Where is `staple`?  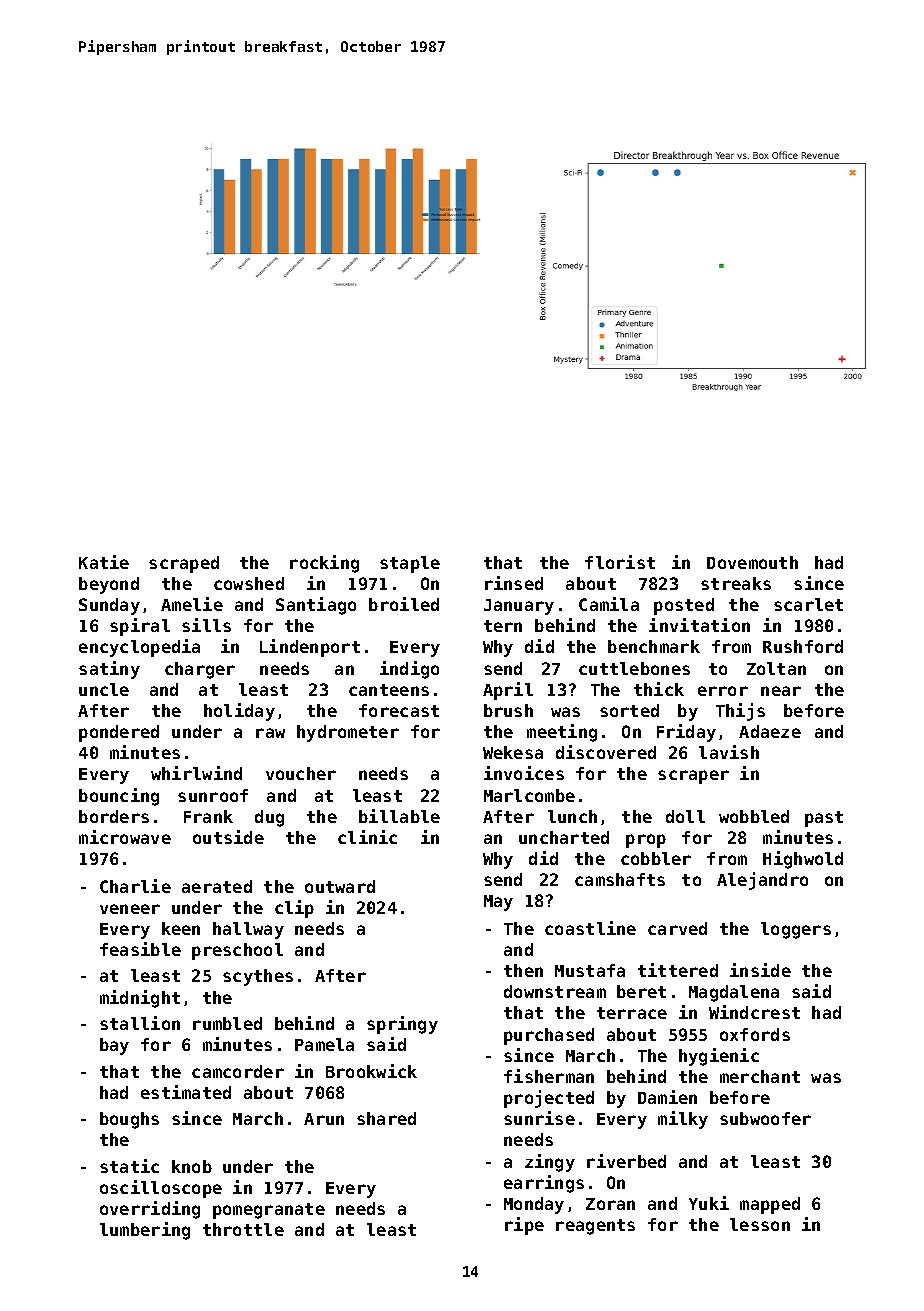 staple is located at coordinates (410, 564).
